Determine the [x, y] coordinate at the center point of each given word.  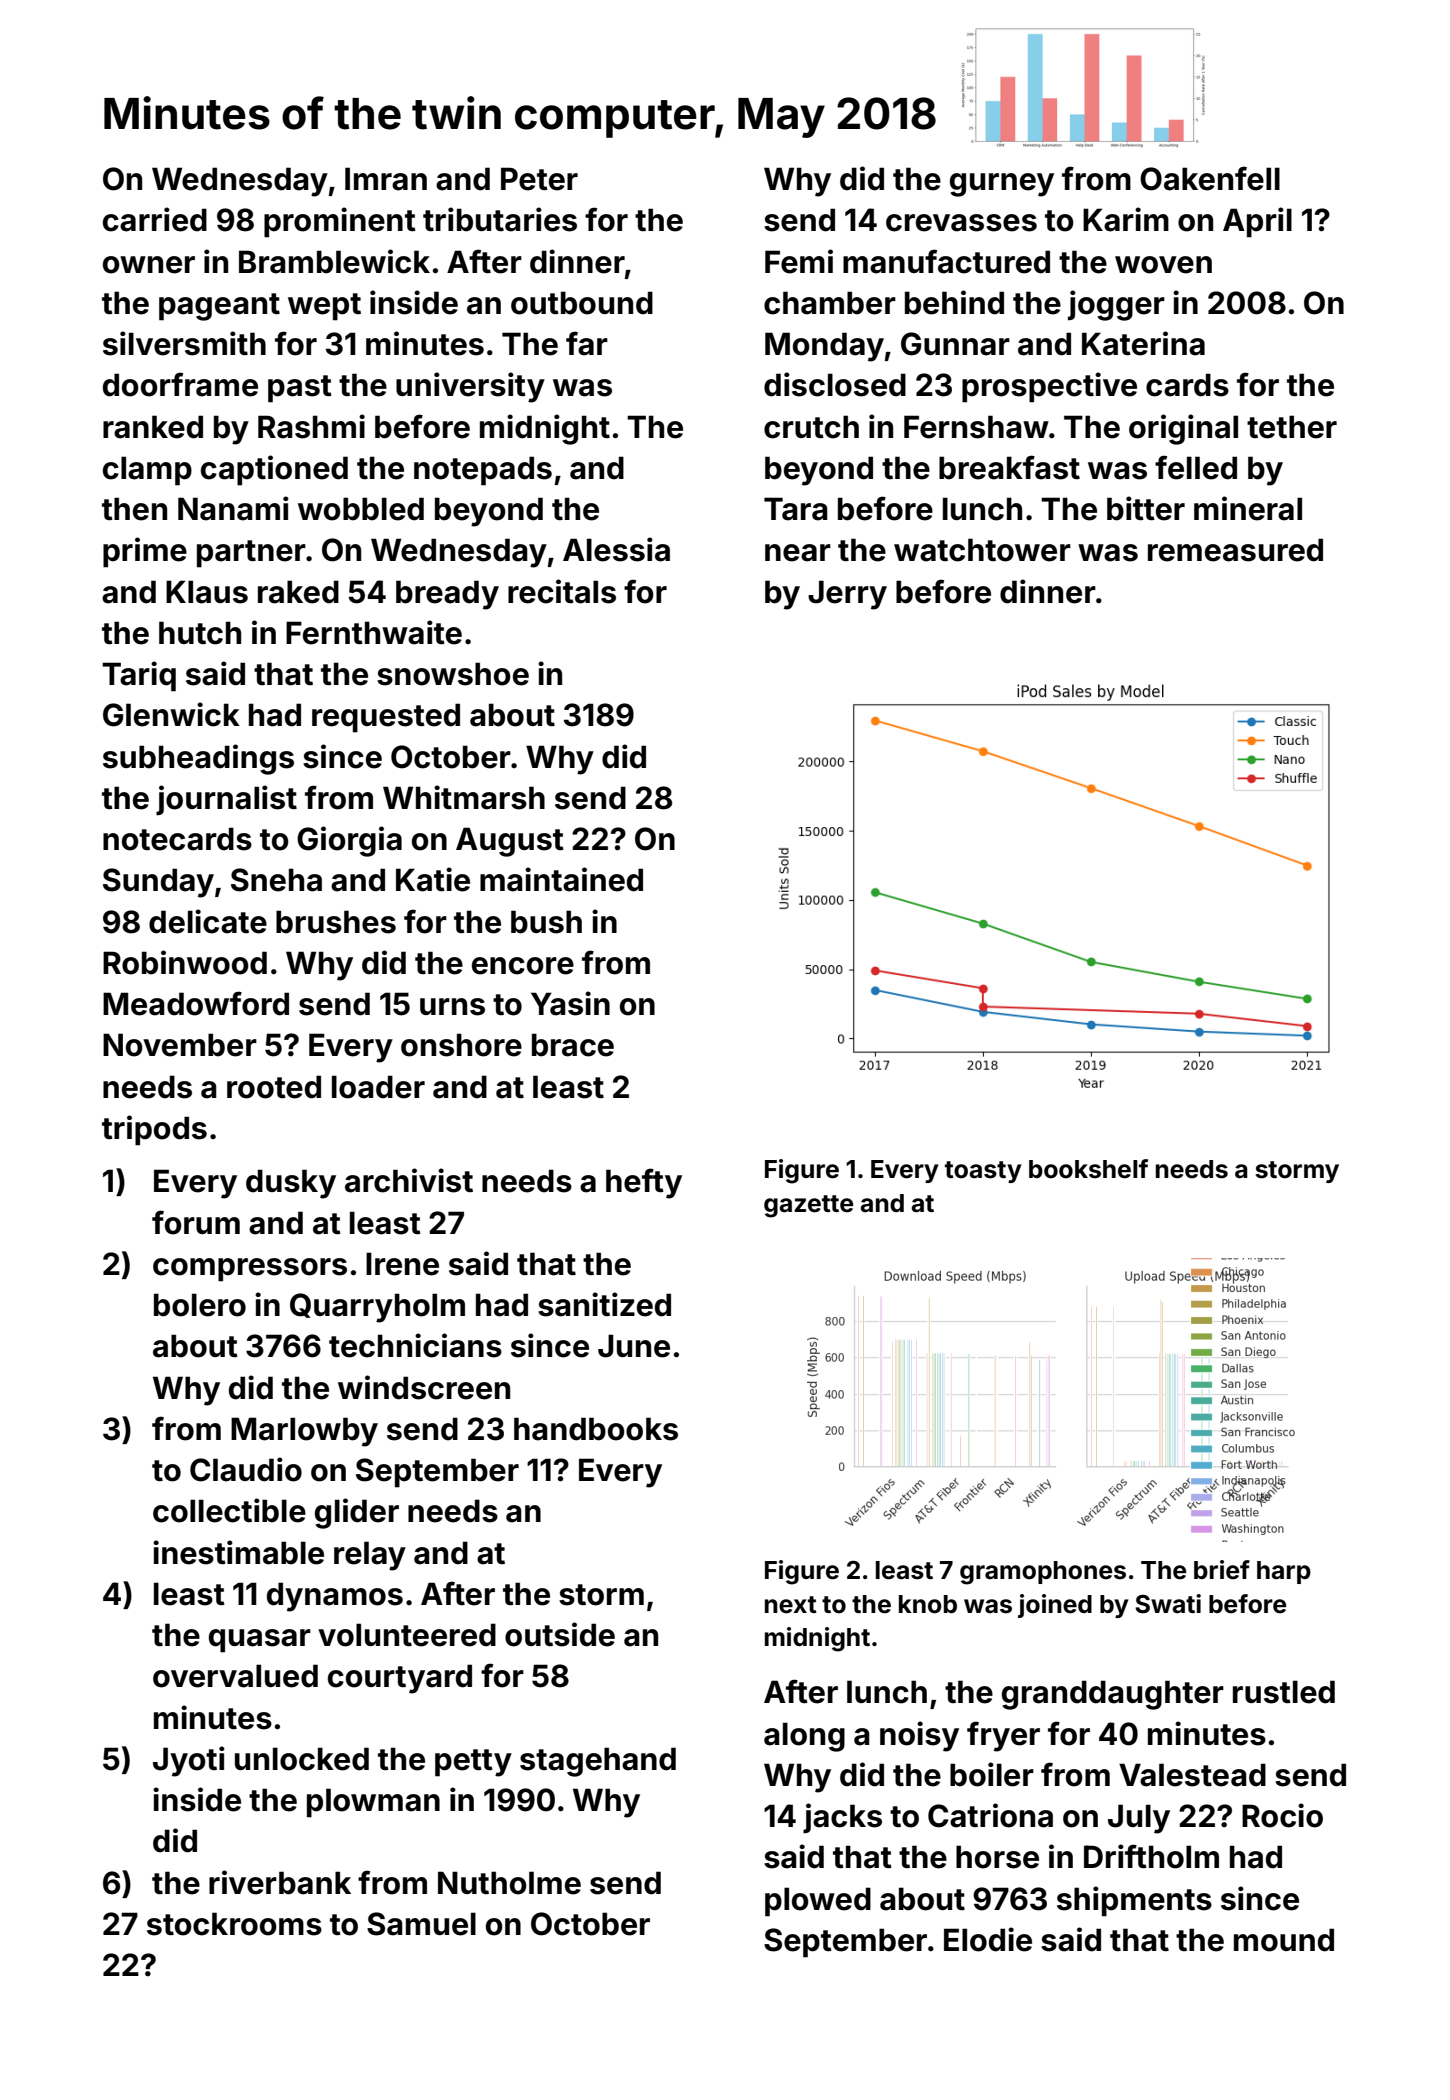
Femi [799, 261]
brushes [336, 922]
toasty [983, 1172]
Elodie [988, 1939]
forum [196, 1222]
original [1183, 429]
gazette [808, 1206]
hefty [644, 1183]
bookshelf [1088, 1169]
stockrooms [234, 1924]
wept [324, 307]
